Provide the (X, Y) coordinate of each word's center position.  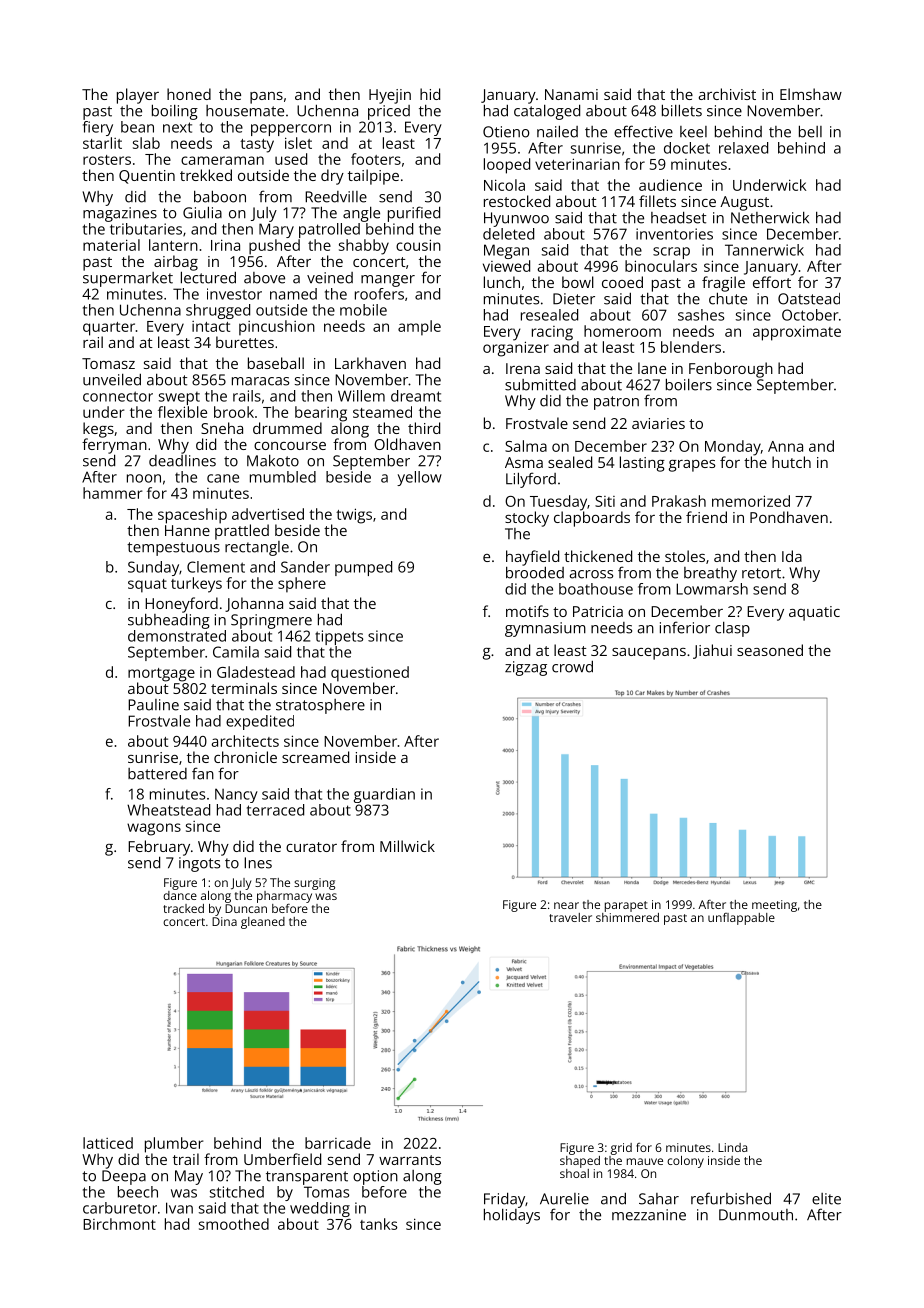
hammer (112, 493)
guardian (384, 795)
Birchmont (119, 1224)
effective (643, 131)
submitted (540, 385)
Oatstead (809, 299)
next (177, 127)
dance (180, 895)
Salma (526, 446)
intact (211, 326)
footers (376, 159)
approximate (797, 333)
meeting (774, 906)
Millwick (407, 846)
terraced (275, 810)
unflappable (741, 919)
